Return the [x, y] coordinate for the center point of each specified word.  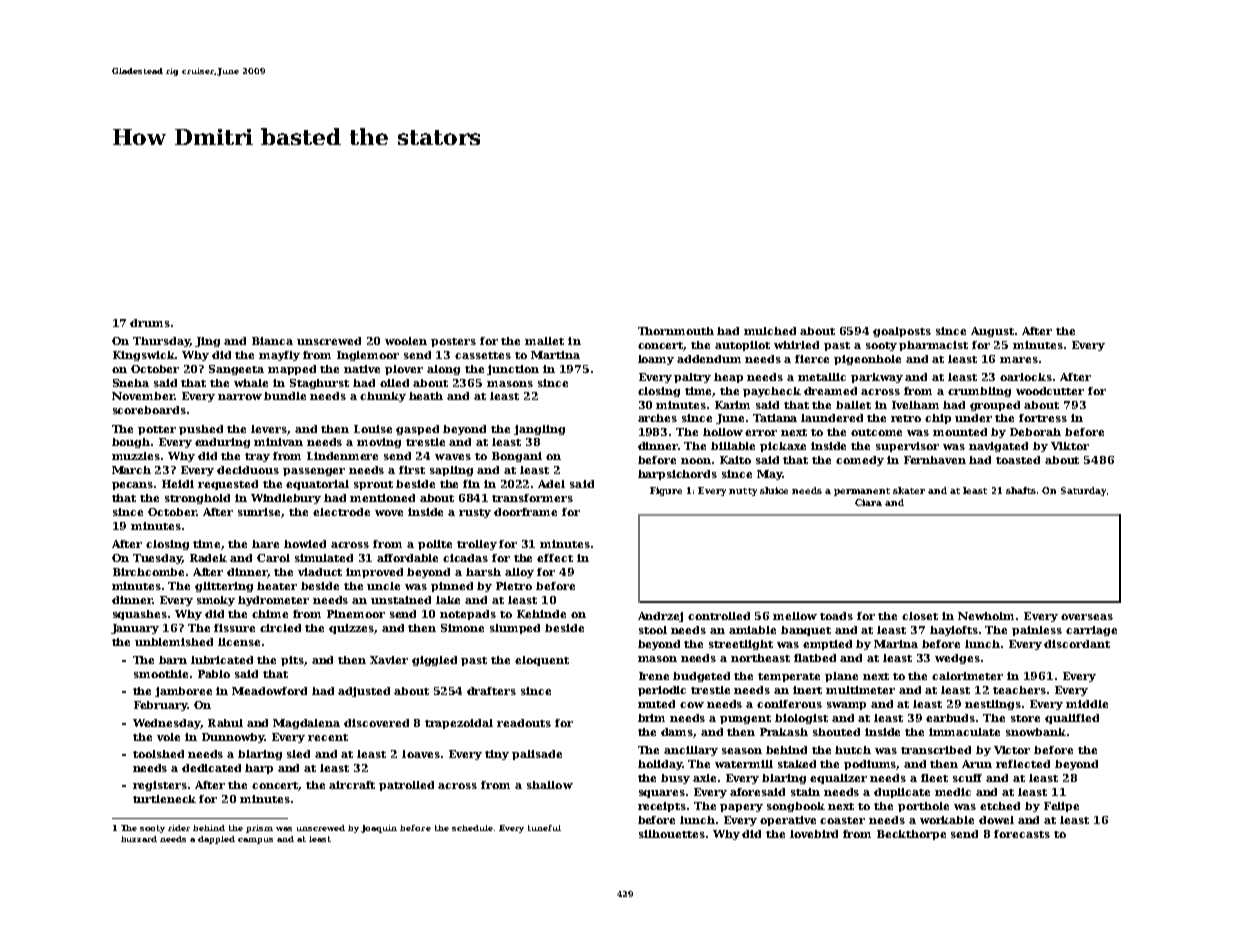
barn [173, 660]
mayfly [279, 356]
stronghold [197, 499]
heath [426, 396]
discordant [1077, 644]
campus [255, 841]
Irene [654, 676]
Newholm [986, 616]
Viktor [1070, 446]
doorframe [525, 512]
